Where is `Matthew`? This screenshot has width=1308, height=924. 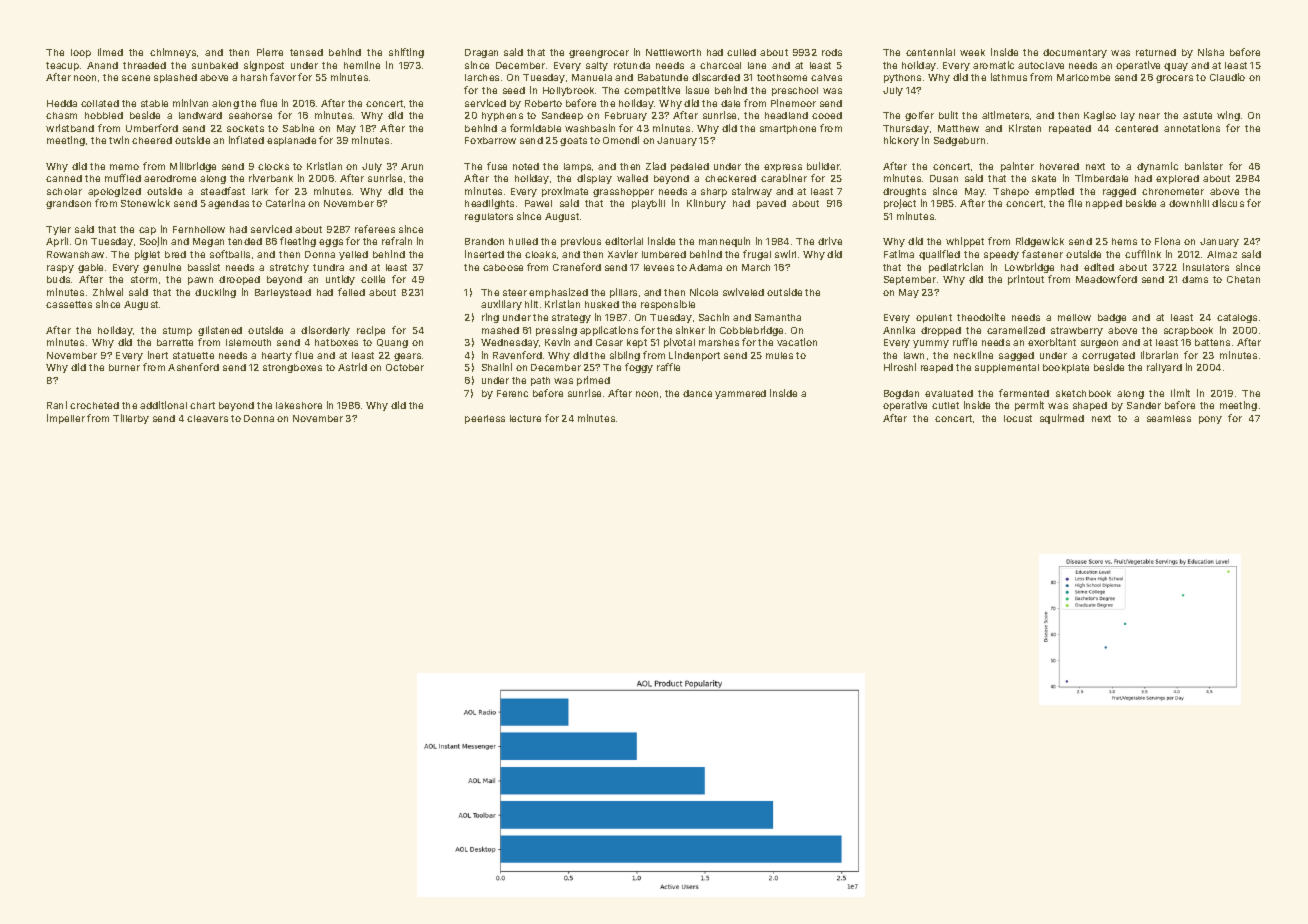 Matthew is located at coordinates (958, 128).
